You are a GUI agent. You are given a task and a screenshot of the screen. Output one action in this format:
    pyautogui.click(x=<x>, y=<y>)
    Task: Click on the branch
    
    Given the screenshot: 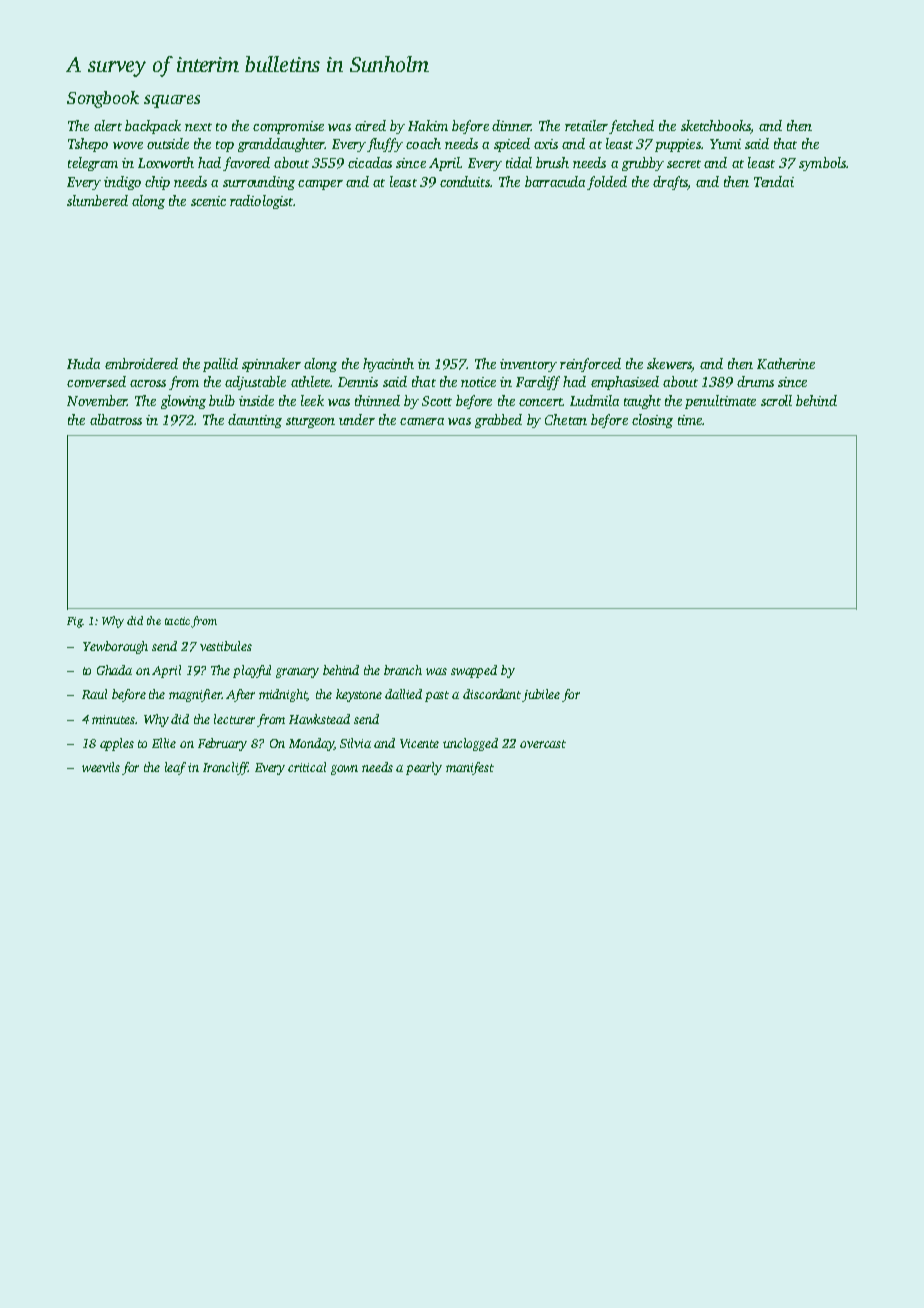 What is the action you would take?
    pyautogui.click(x=403, y=670)
